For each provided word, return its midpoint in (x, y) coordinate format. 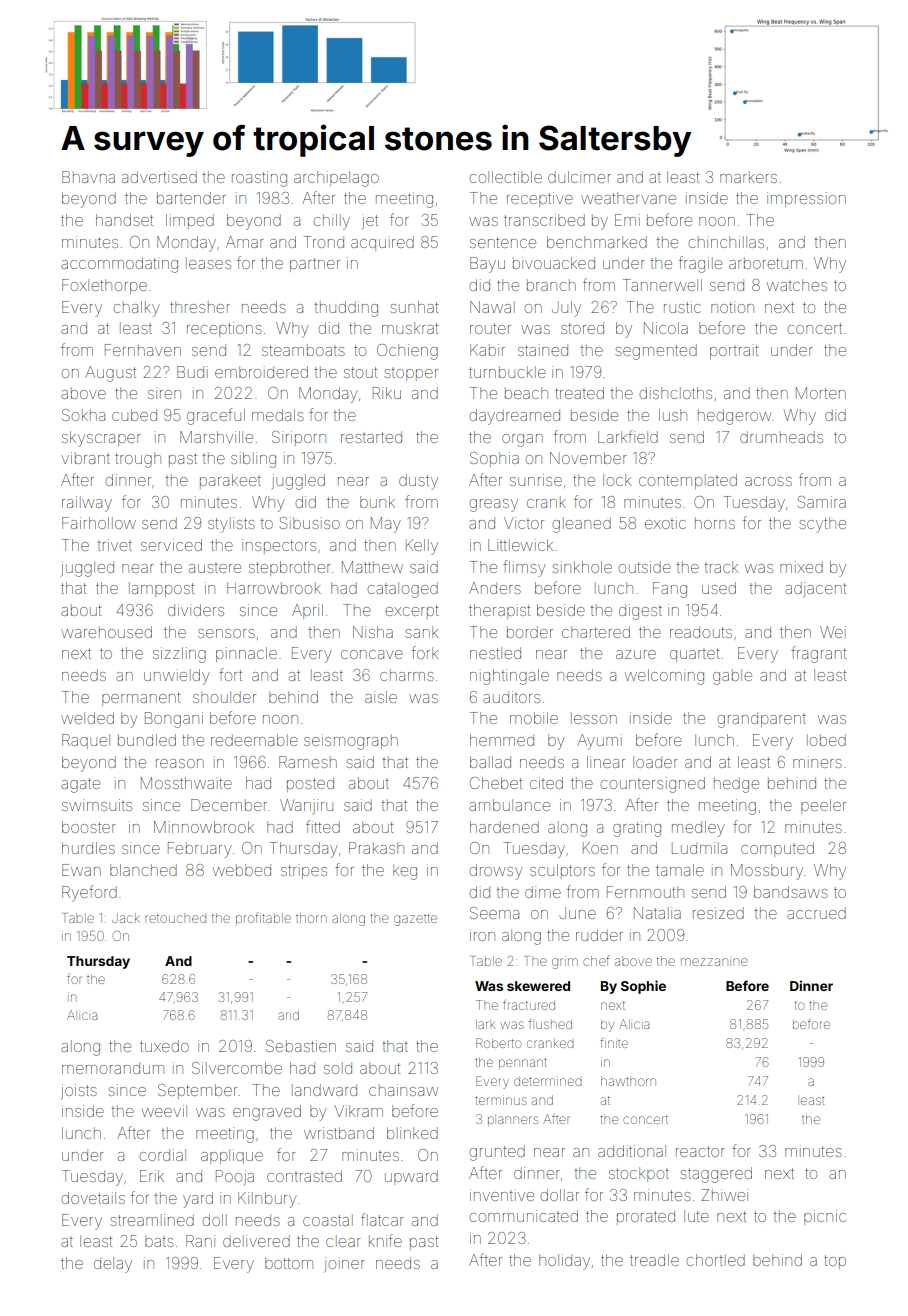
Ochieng (407, 352)
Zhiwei (724, 1195)
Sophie (643, 987)
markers (748, 177)
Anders (495, 588)
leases (208, 263)
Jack (126, 919)
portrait (734, 351)
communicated (524, 1216)
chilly (332, 222)
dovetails (93, 1198)
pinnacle (246, 654)
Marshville (216, 437)
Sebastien (301, 1046)
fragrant (818, 654)
